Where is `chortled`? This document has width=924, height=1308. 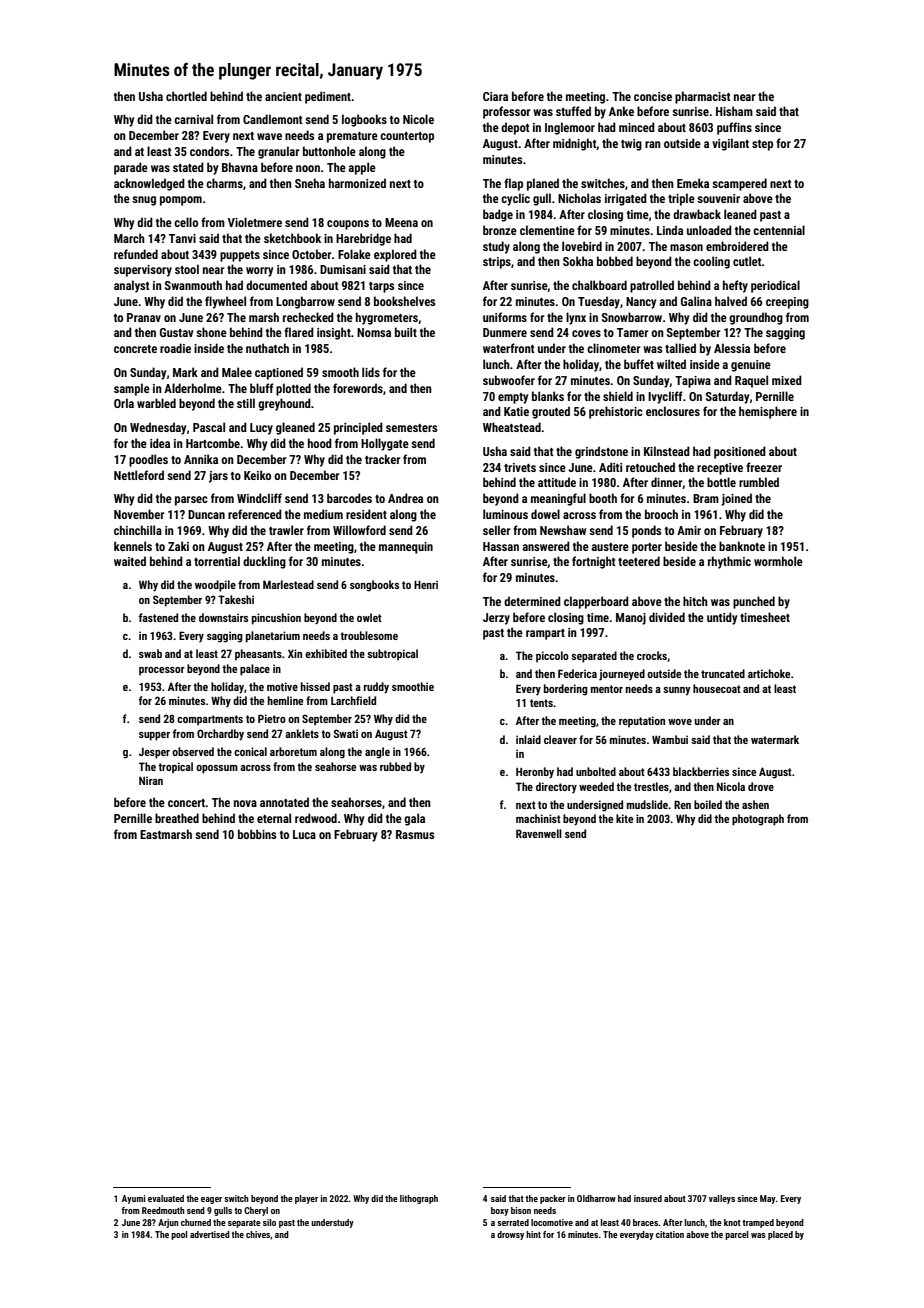
chortled is located at coordinates (186, 96).
